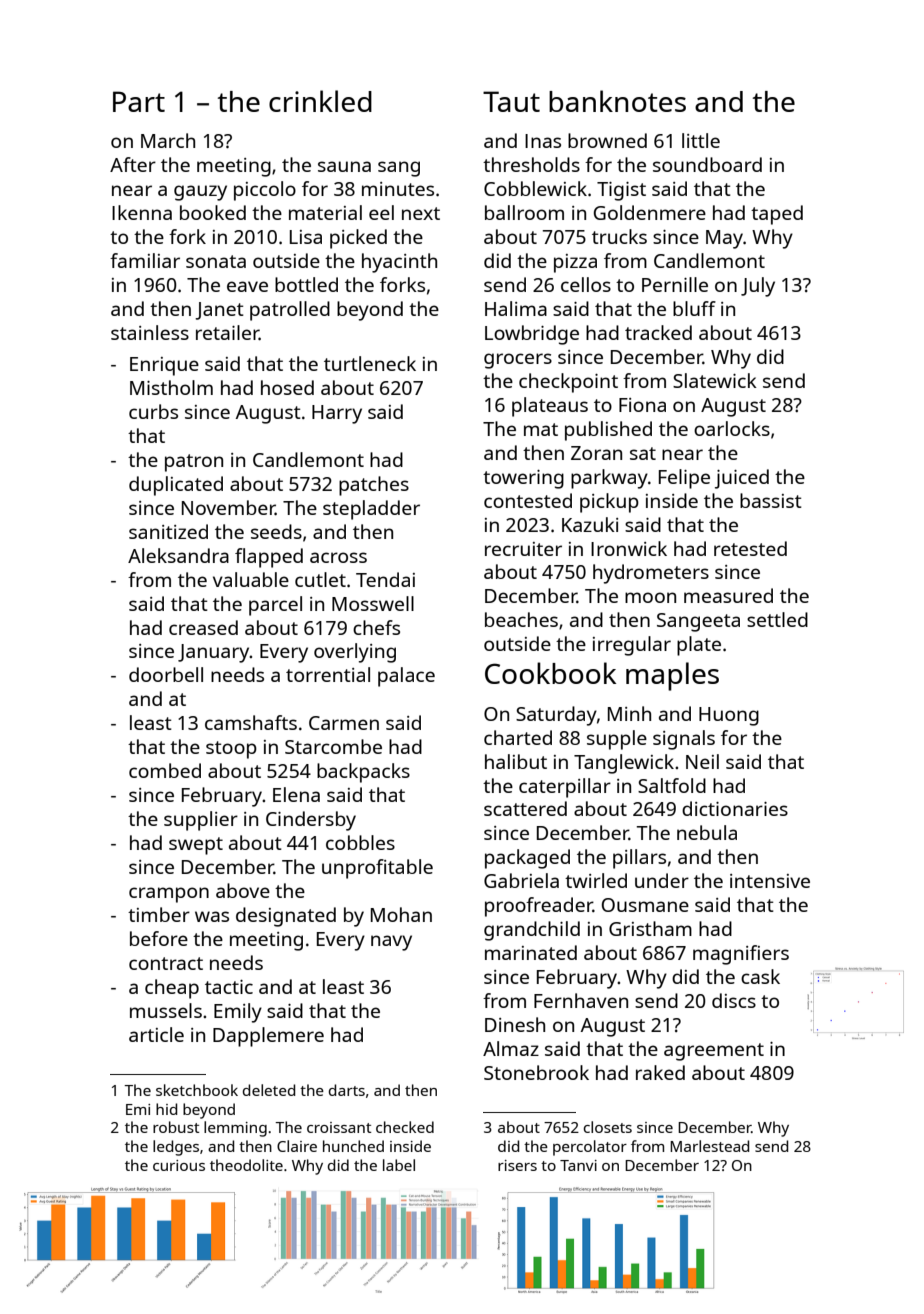  I want to click on Slatewick, so click(715, 380).
